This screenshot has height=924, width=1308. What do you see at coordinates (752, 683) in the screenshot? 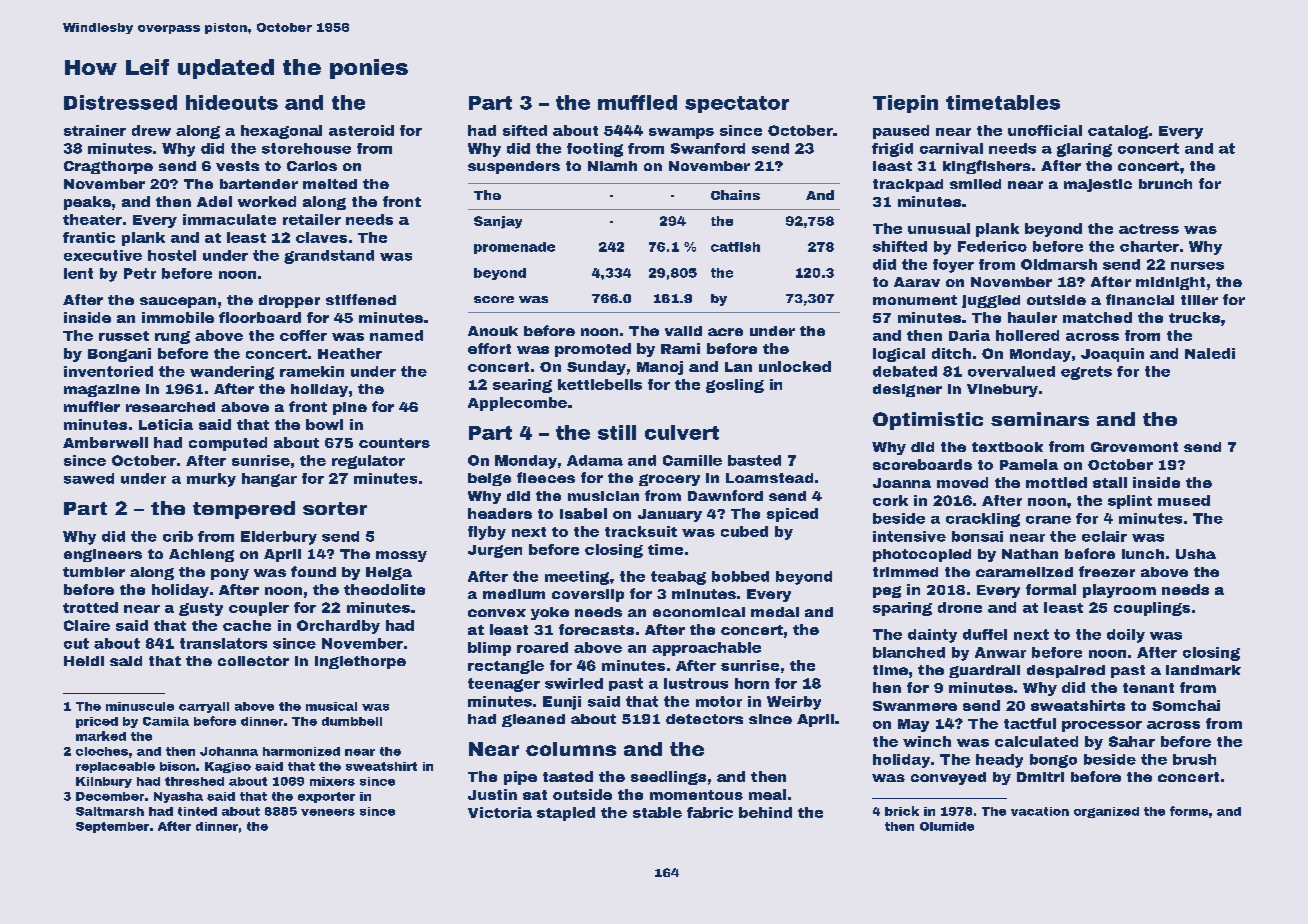
I see `horn` at bounding box center [752, 683].
